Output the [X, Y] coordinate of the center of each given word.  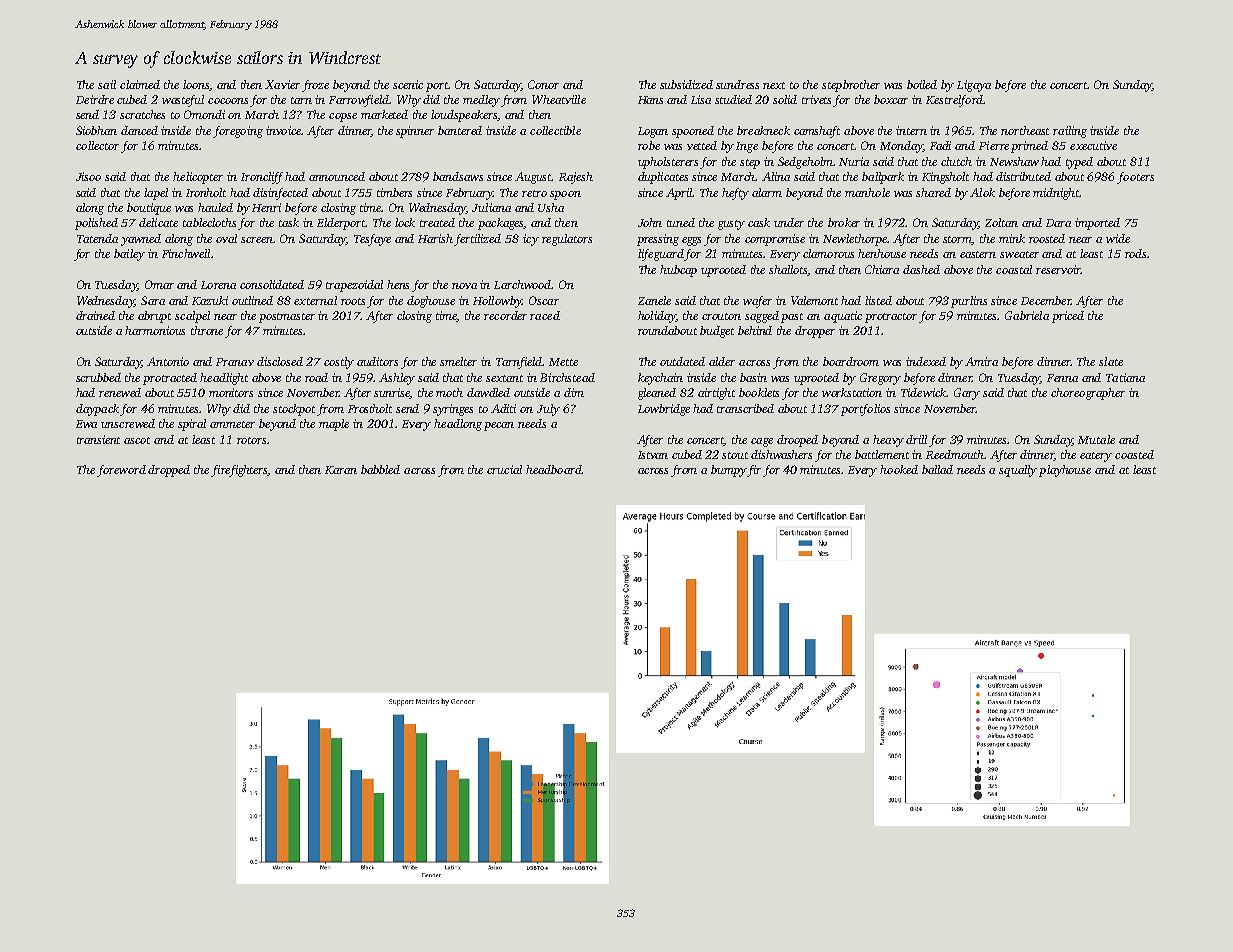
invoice [284, 130]
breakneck [763, 130]
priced [1068, 317]
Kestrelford [954, 101]
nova [464, 286]
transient [98, 439]
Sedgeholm [805, 163]
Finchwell [186, 253]
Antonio [168, 361]
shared [933, 192]
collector [97, 145]
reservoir [1058, 269]
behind [755, 330]
